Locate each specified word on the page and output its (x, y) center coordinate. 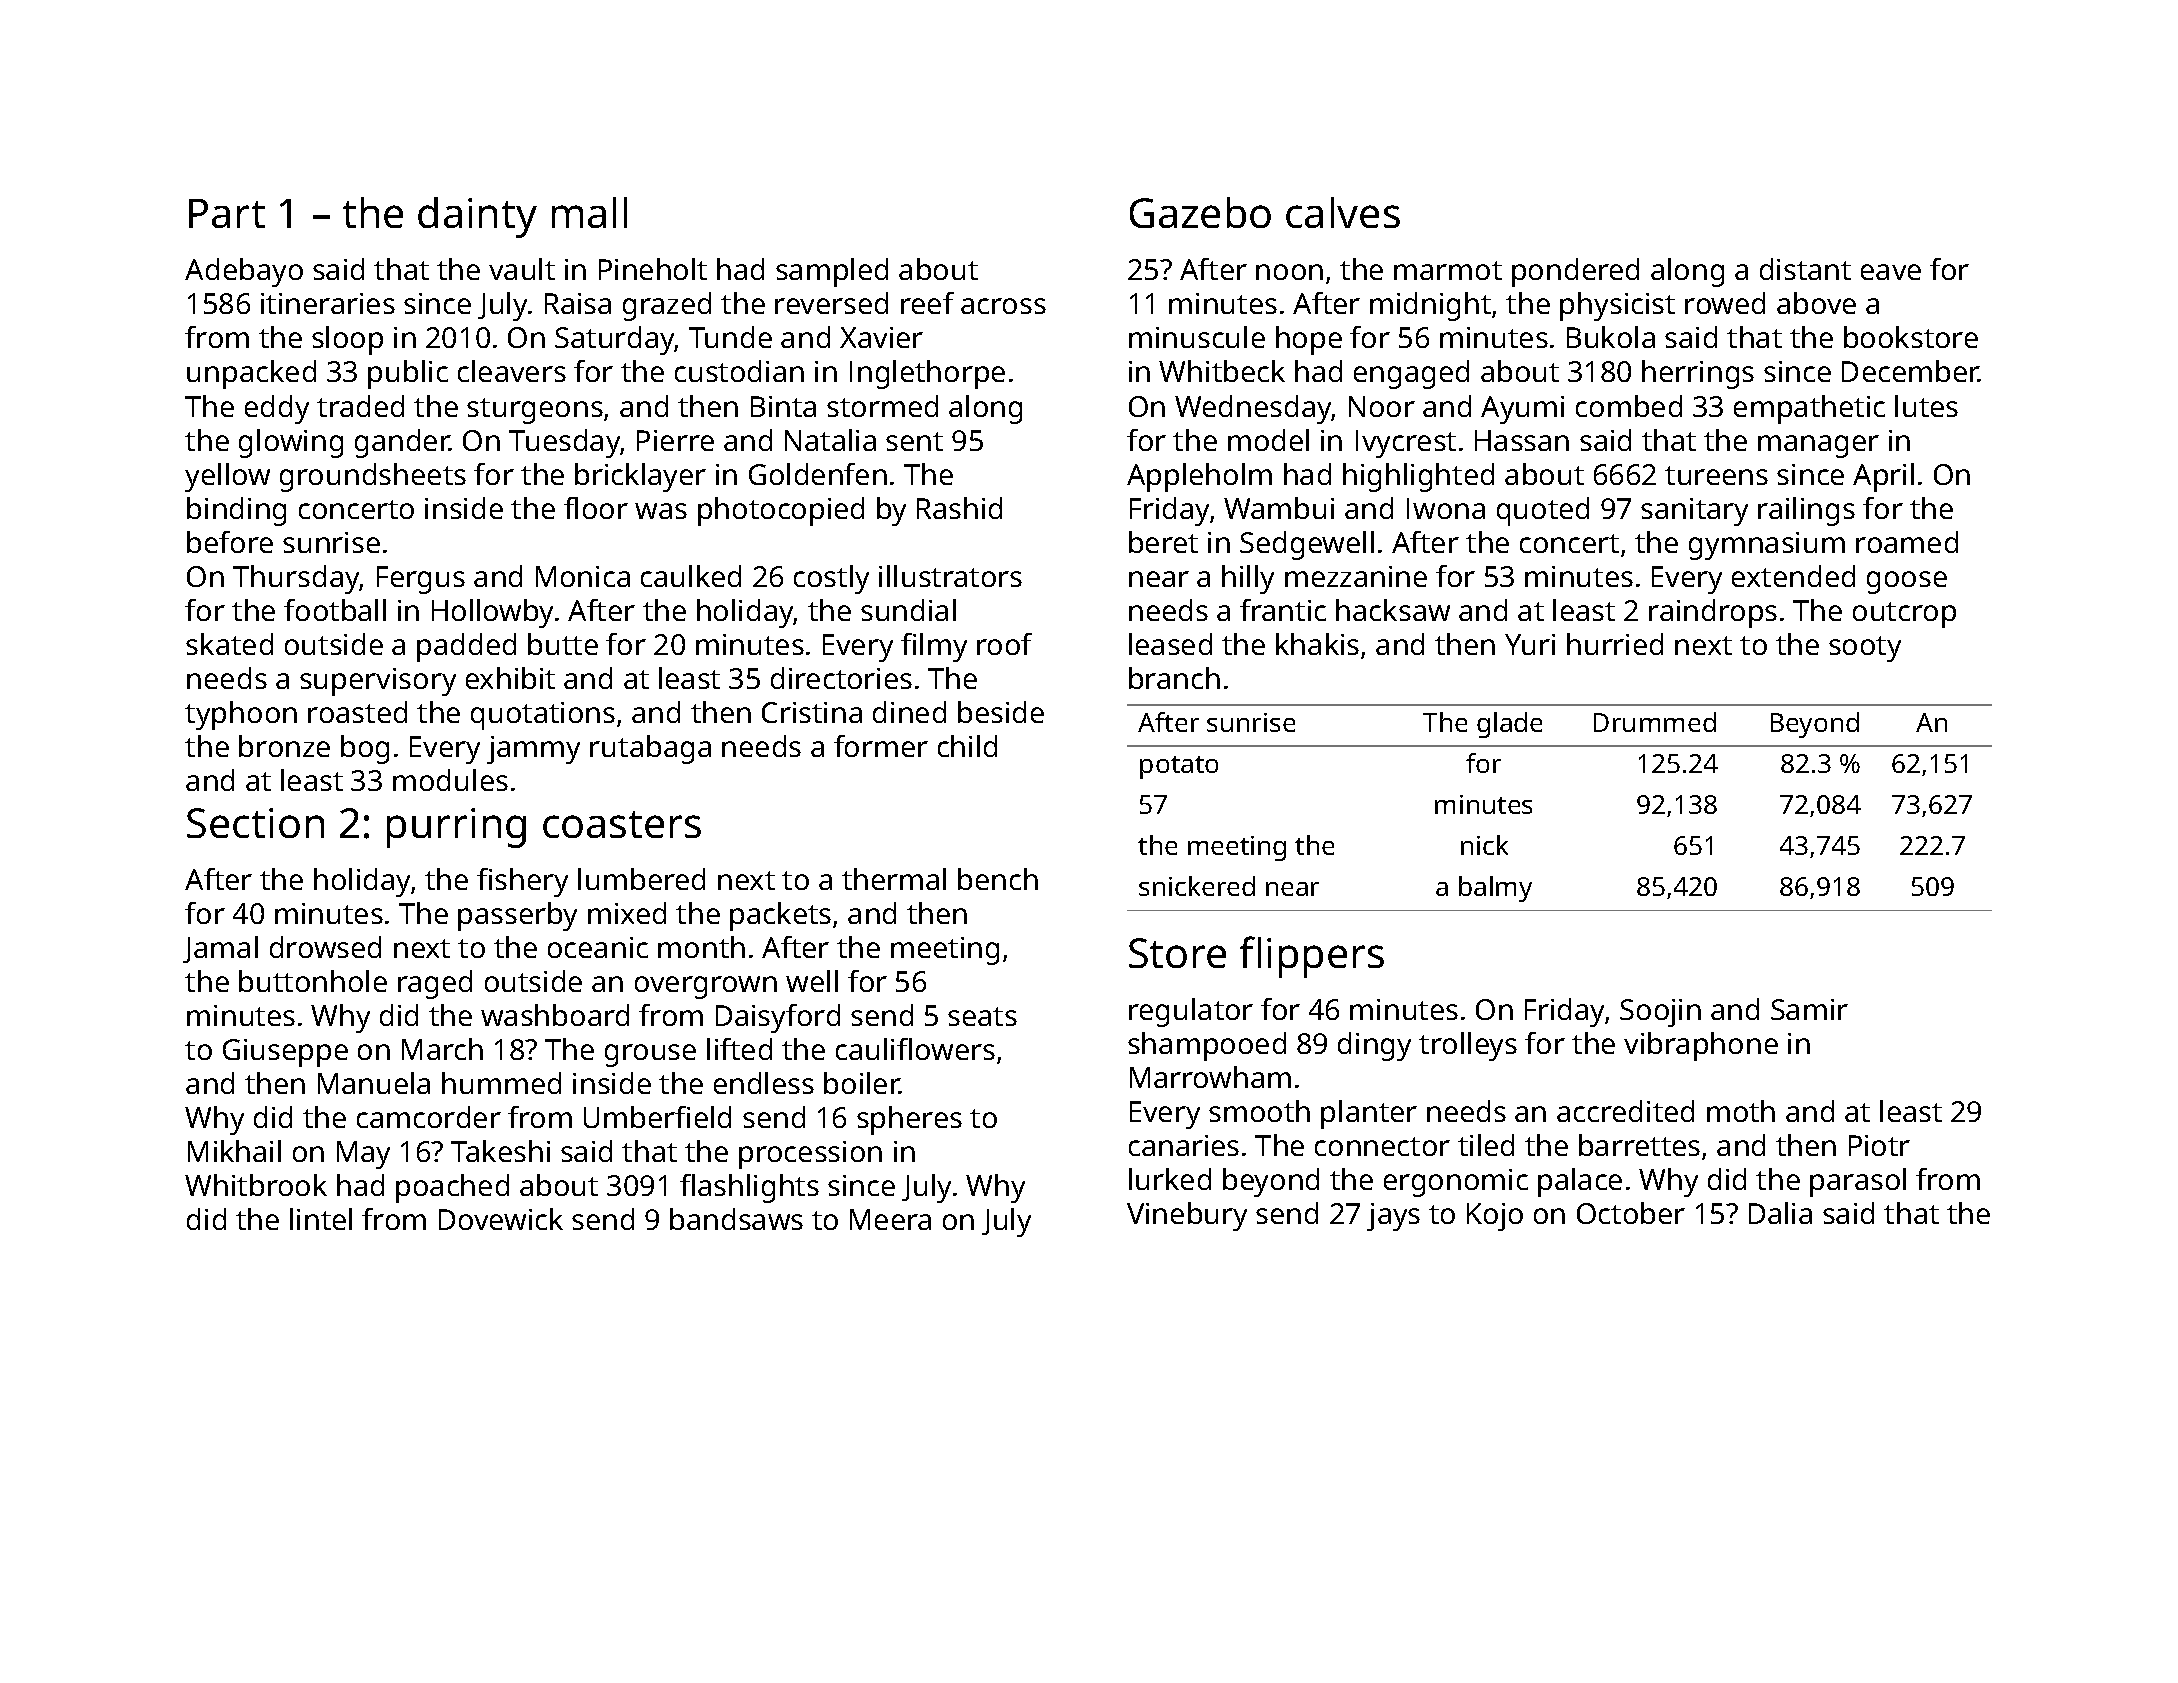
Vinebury (1187, 1216)
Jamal (220, 949)
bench (998, 879)
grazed (667, 306)
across (1003, 306)
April (1883, 477)
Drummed (1655, 722)
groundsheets (373, 477)
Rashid (959, 508)
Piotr (1879, 1145)
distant (1805, 269)
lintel (321, 1219)
